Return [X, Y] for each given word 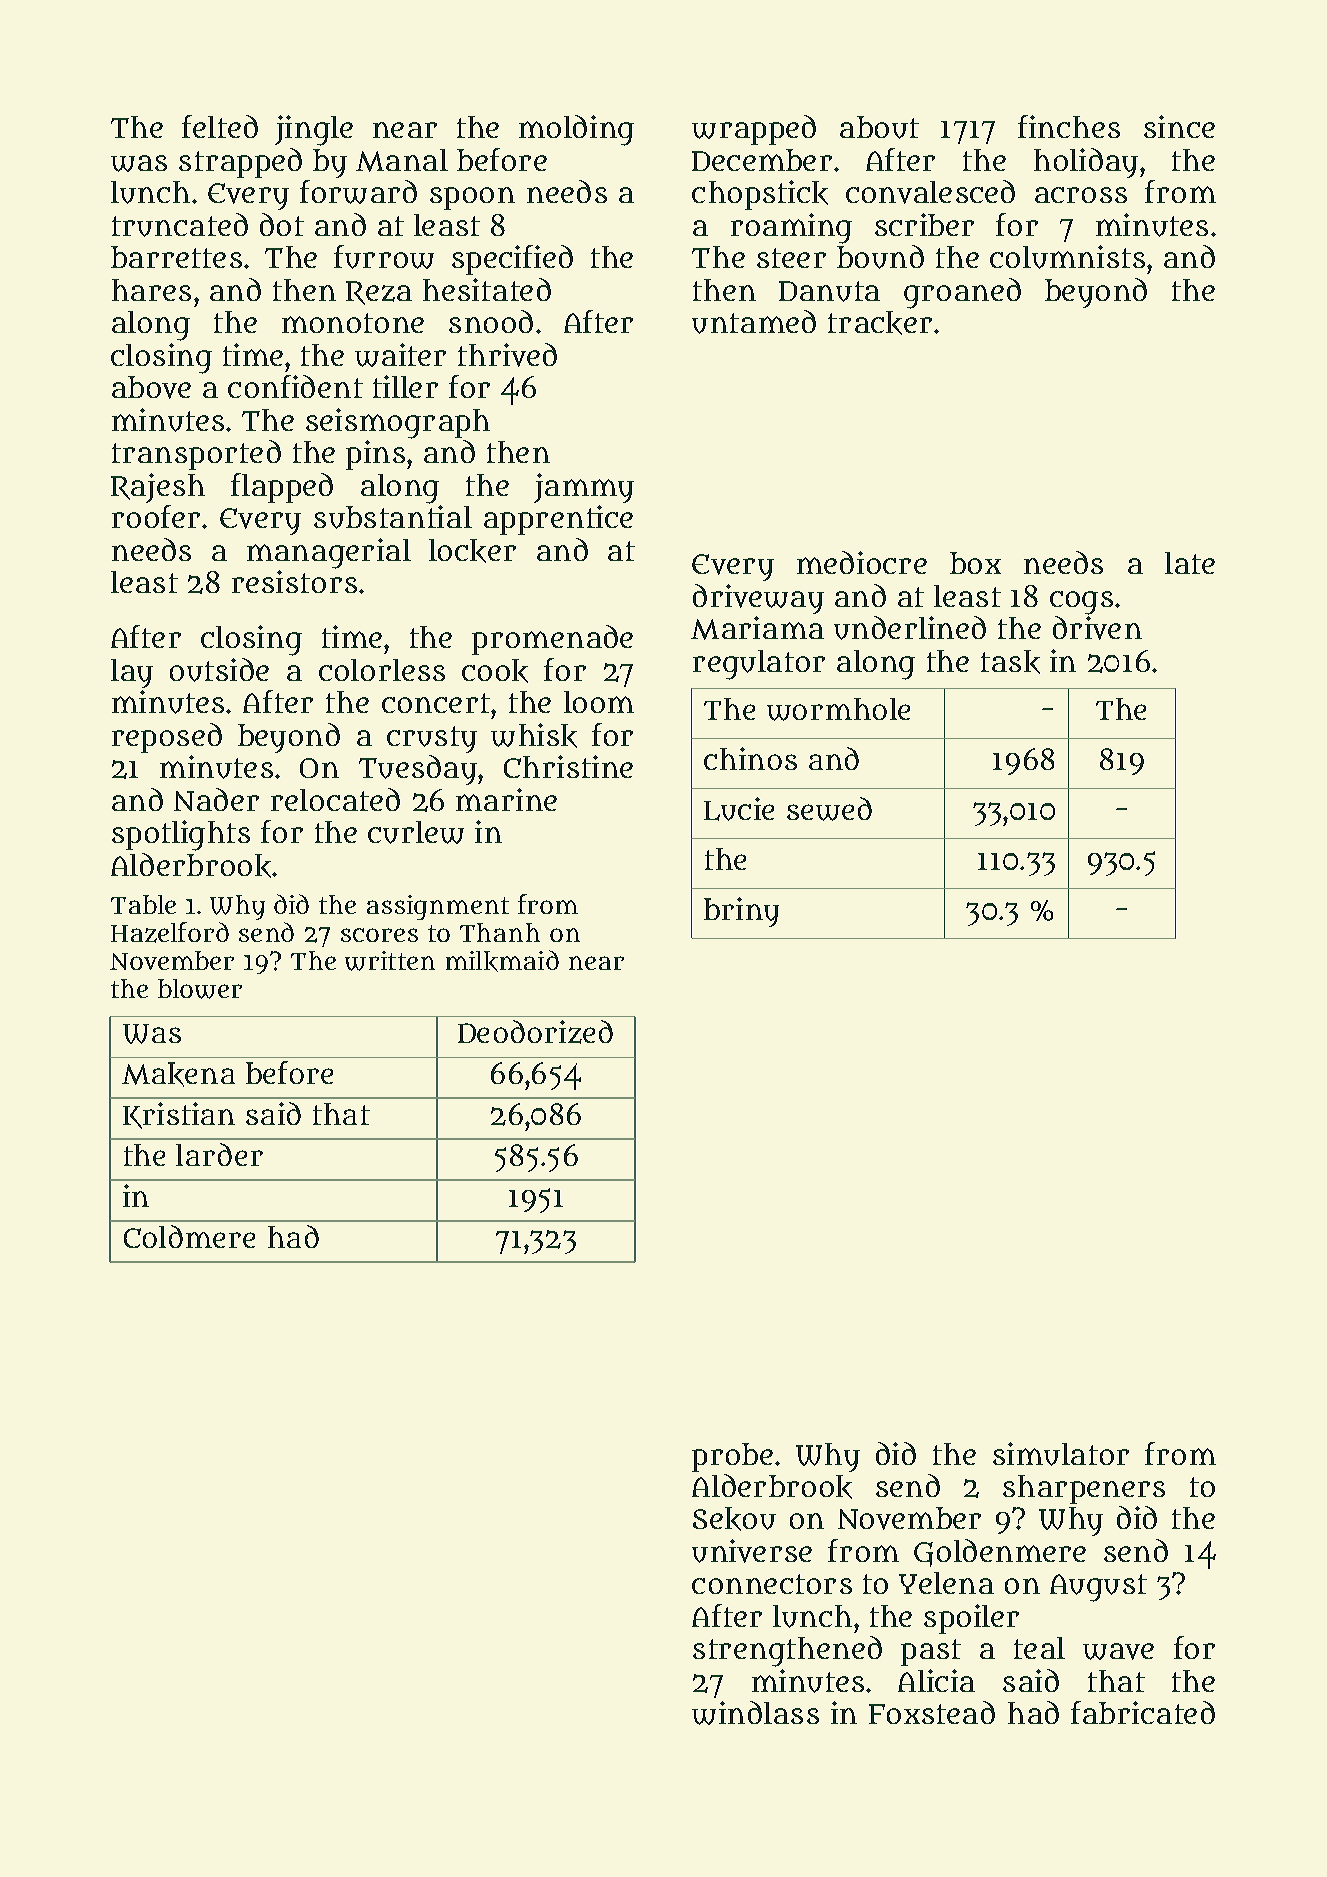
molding [576, 130]
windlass [755, 1713]
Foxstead [932, 1712]
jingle [314, 130]
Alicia [936, 1680]
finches [1069, 126]
